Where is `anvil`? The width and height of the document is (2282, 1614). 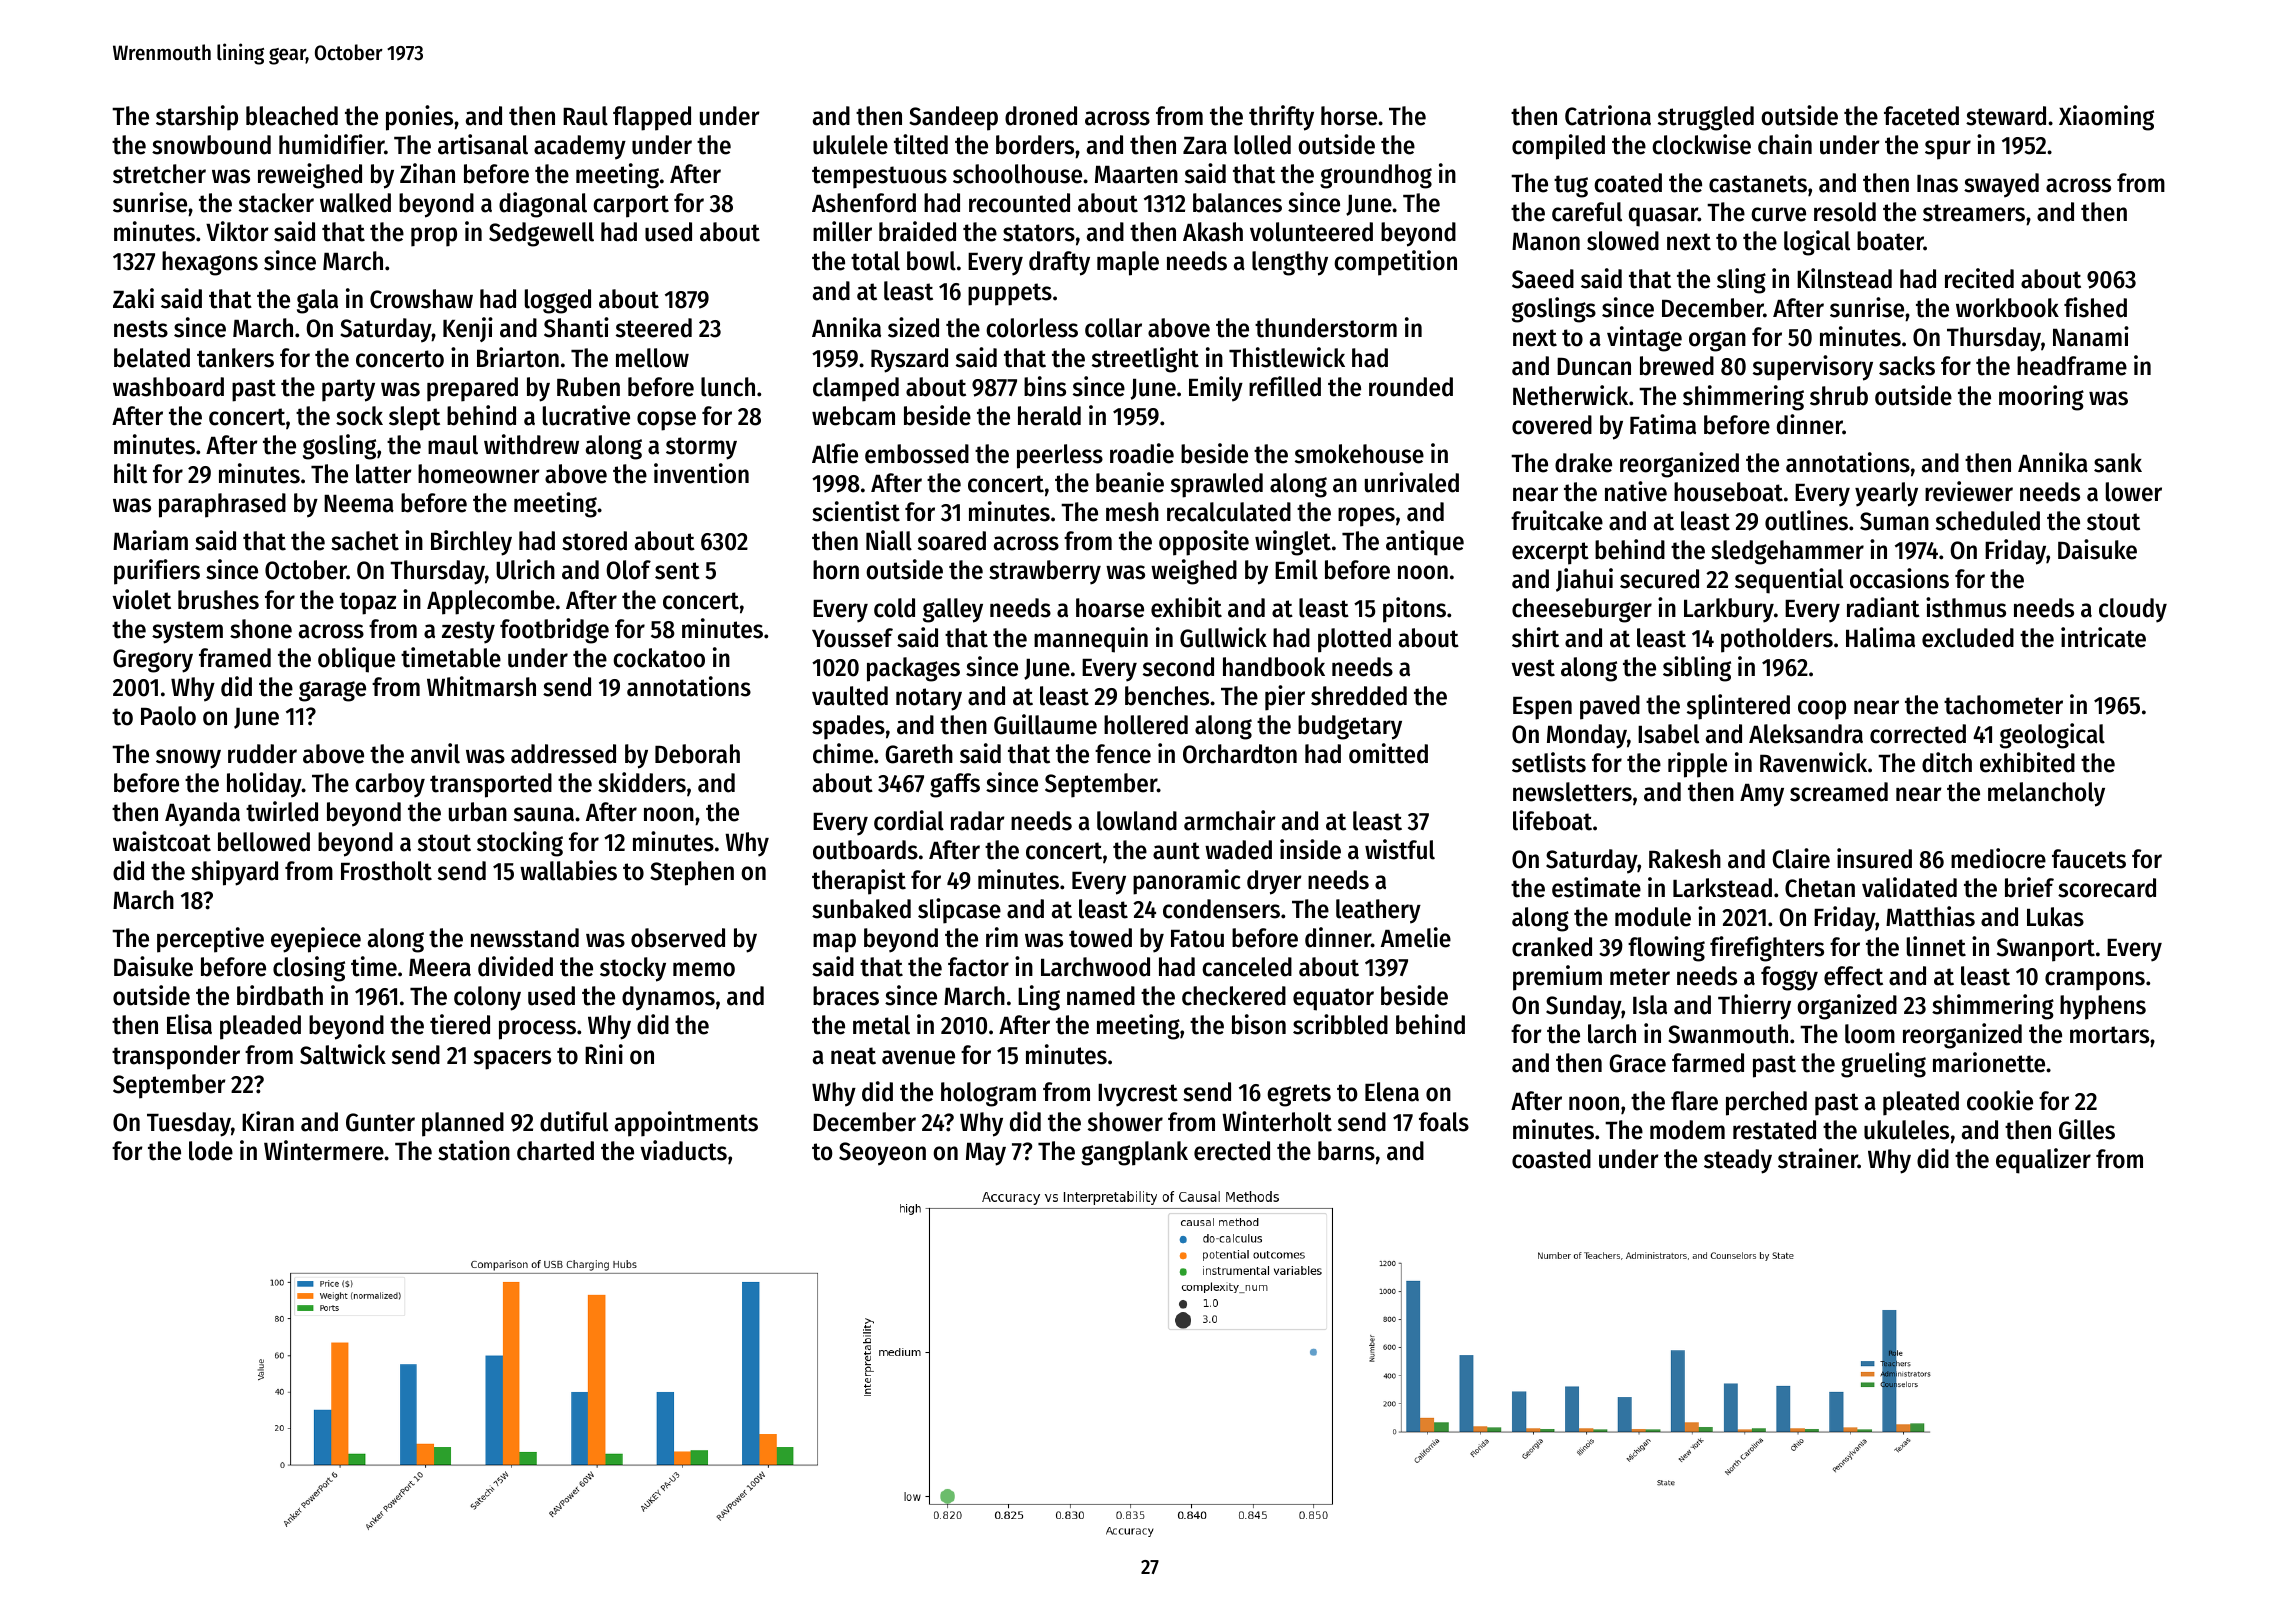 anvil is located at coordinates (435, 753).
